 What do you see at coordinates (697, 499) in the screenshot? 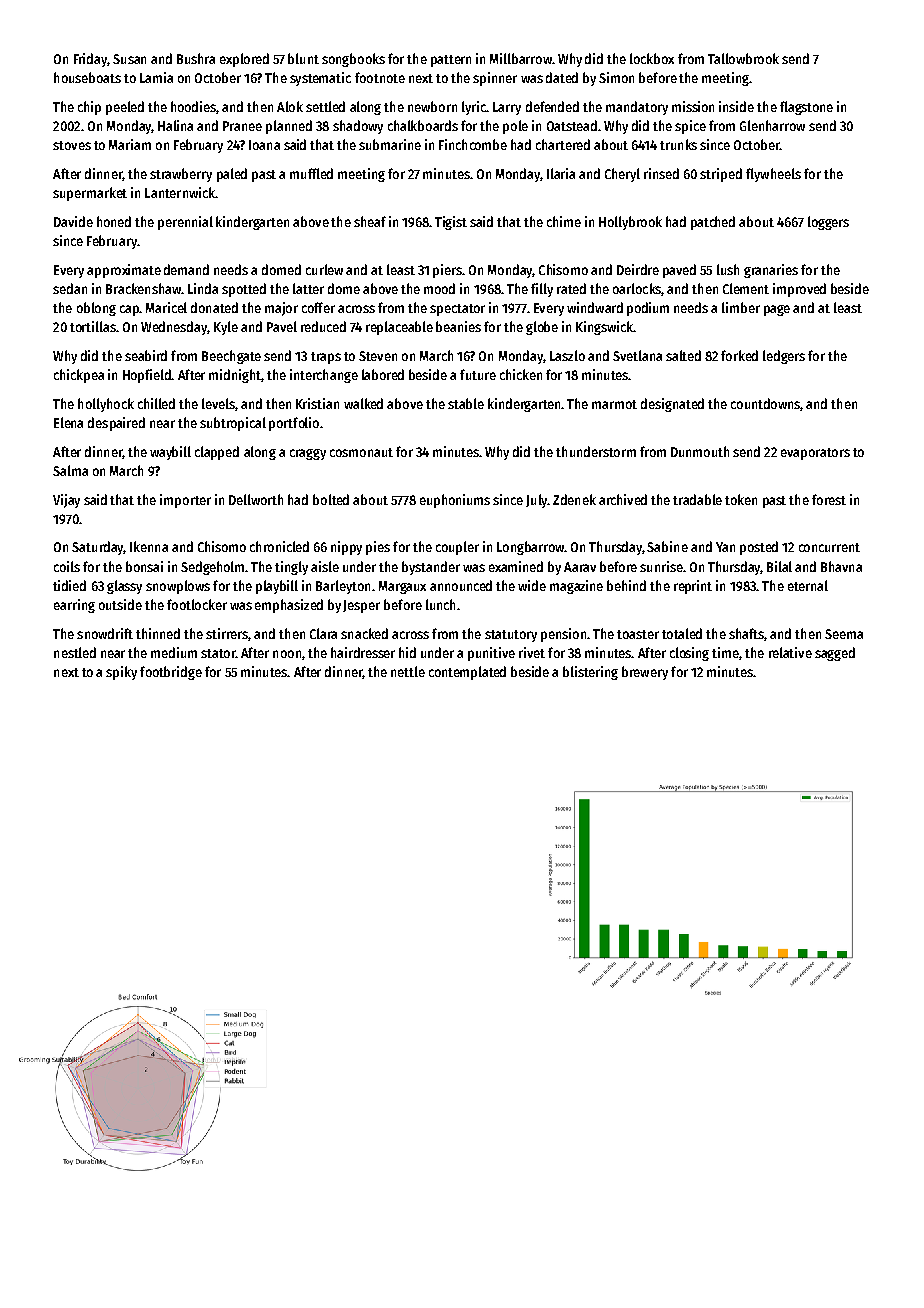
I see `tradable` at bounding box center [697, 499].
